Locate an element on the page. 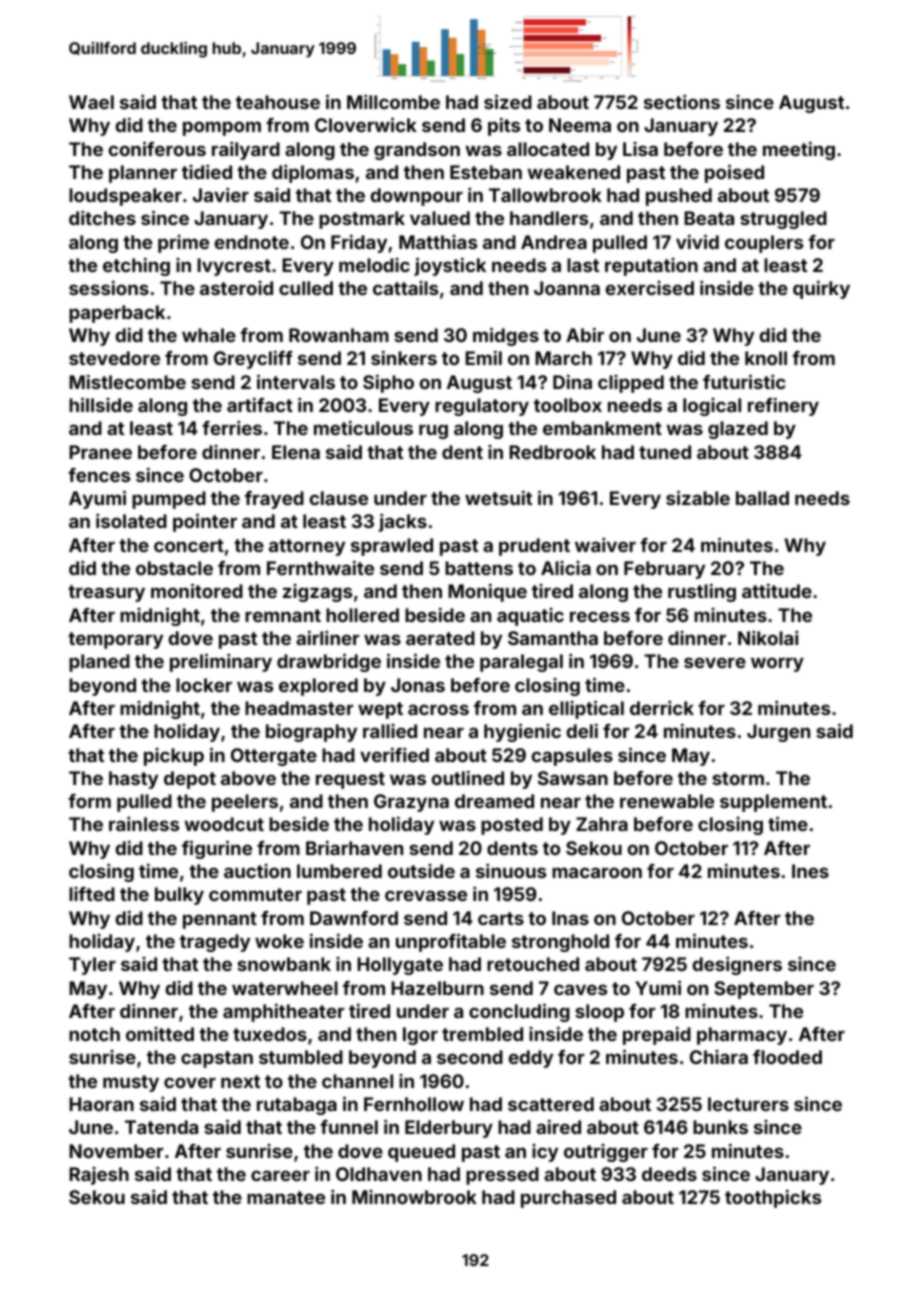 The image size is (924, 1308). designers is located at coordinates (737, 965).
